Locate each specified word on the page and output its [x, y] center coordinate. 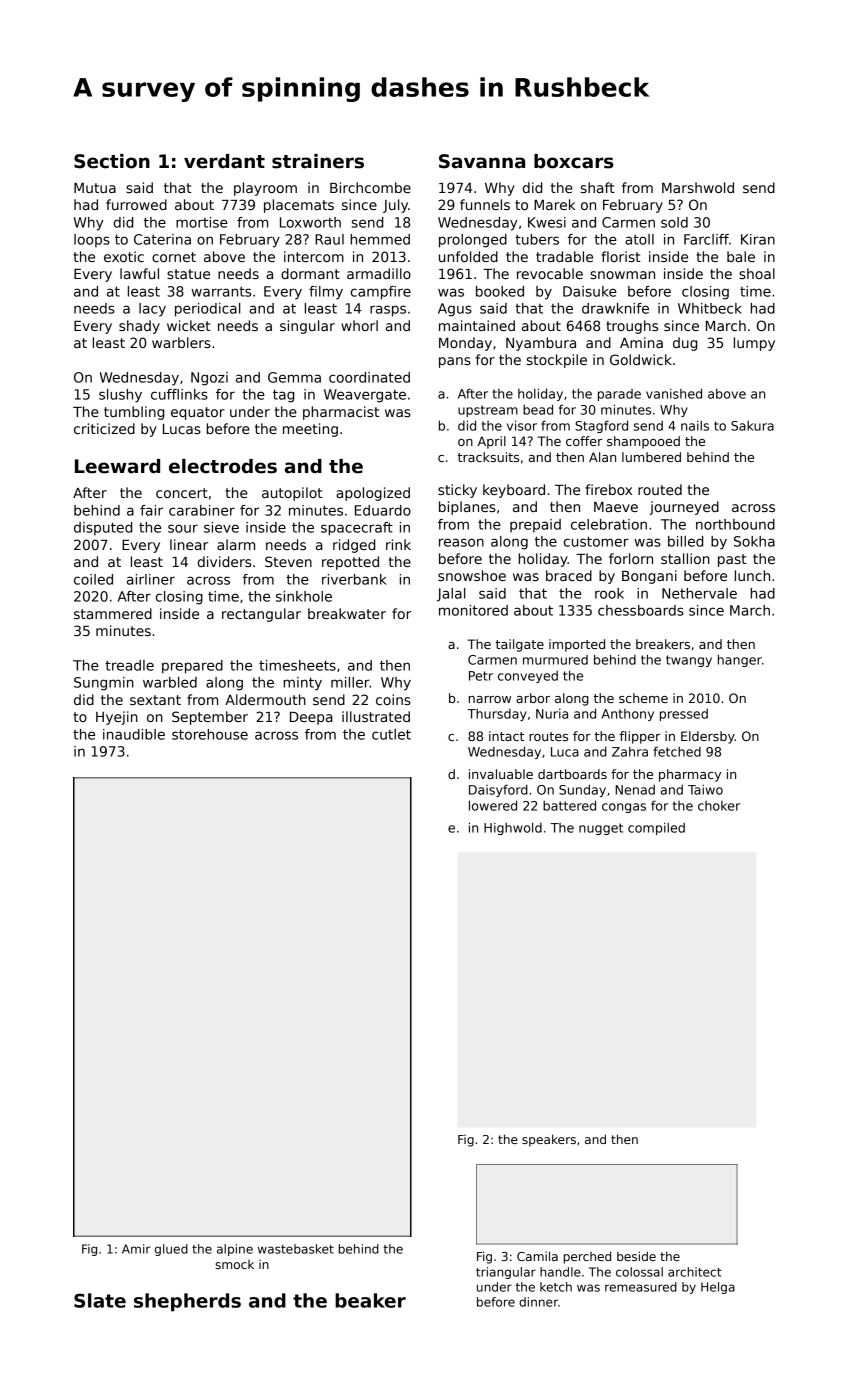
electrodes [223, 466]
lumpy [754, 344]
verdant [224, 161]
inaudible [134, 734]
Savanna [482, 161]
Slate [100, 1300]
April [492, 442]
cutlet [391, 734]
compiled [656, 828]
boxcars [574, 161]
